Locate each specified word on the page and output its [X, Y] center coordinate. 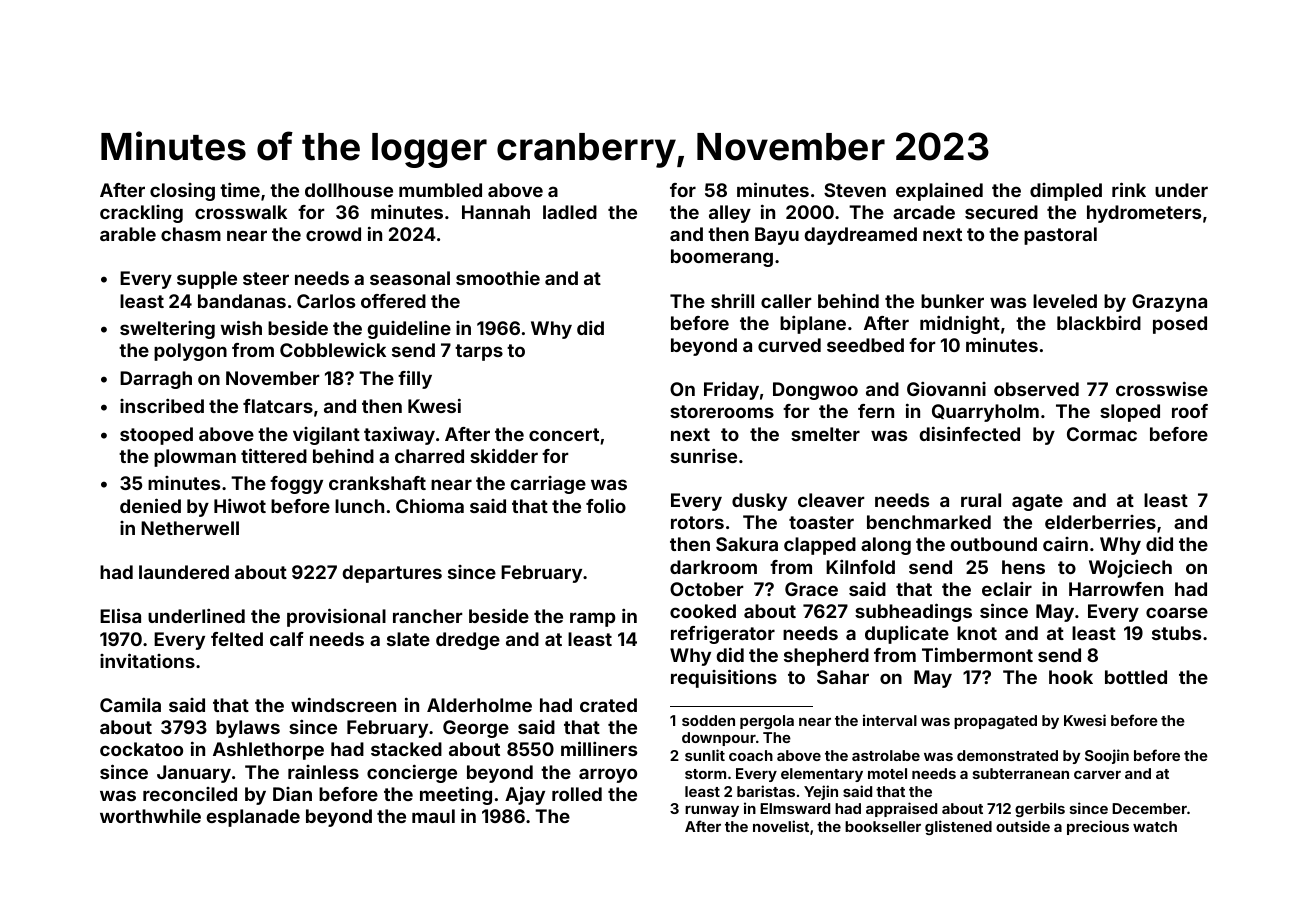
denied [150, 505]
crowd [333, 234]
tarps [479, 352]
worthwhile [150, 816]
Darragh [156, 380]
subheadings [913, 612]
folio [606, 505]
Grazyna [1169, 303]
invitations [147, 660]
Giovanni [946, 389]
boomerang [722, 258]
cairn [1065, 544]
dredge [468, 641]
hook [1071, 677]
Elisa [120, 615]
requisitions [724, 678]
